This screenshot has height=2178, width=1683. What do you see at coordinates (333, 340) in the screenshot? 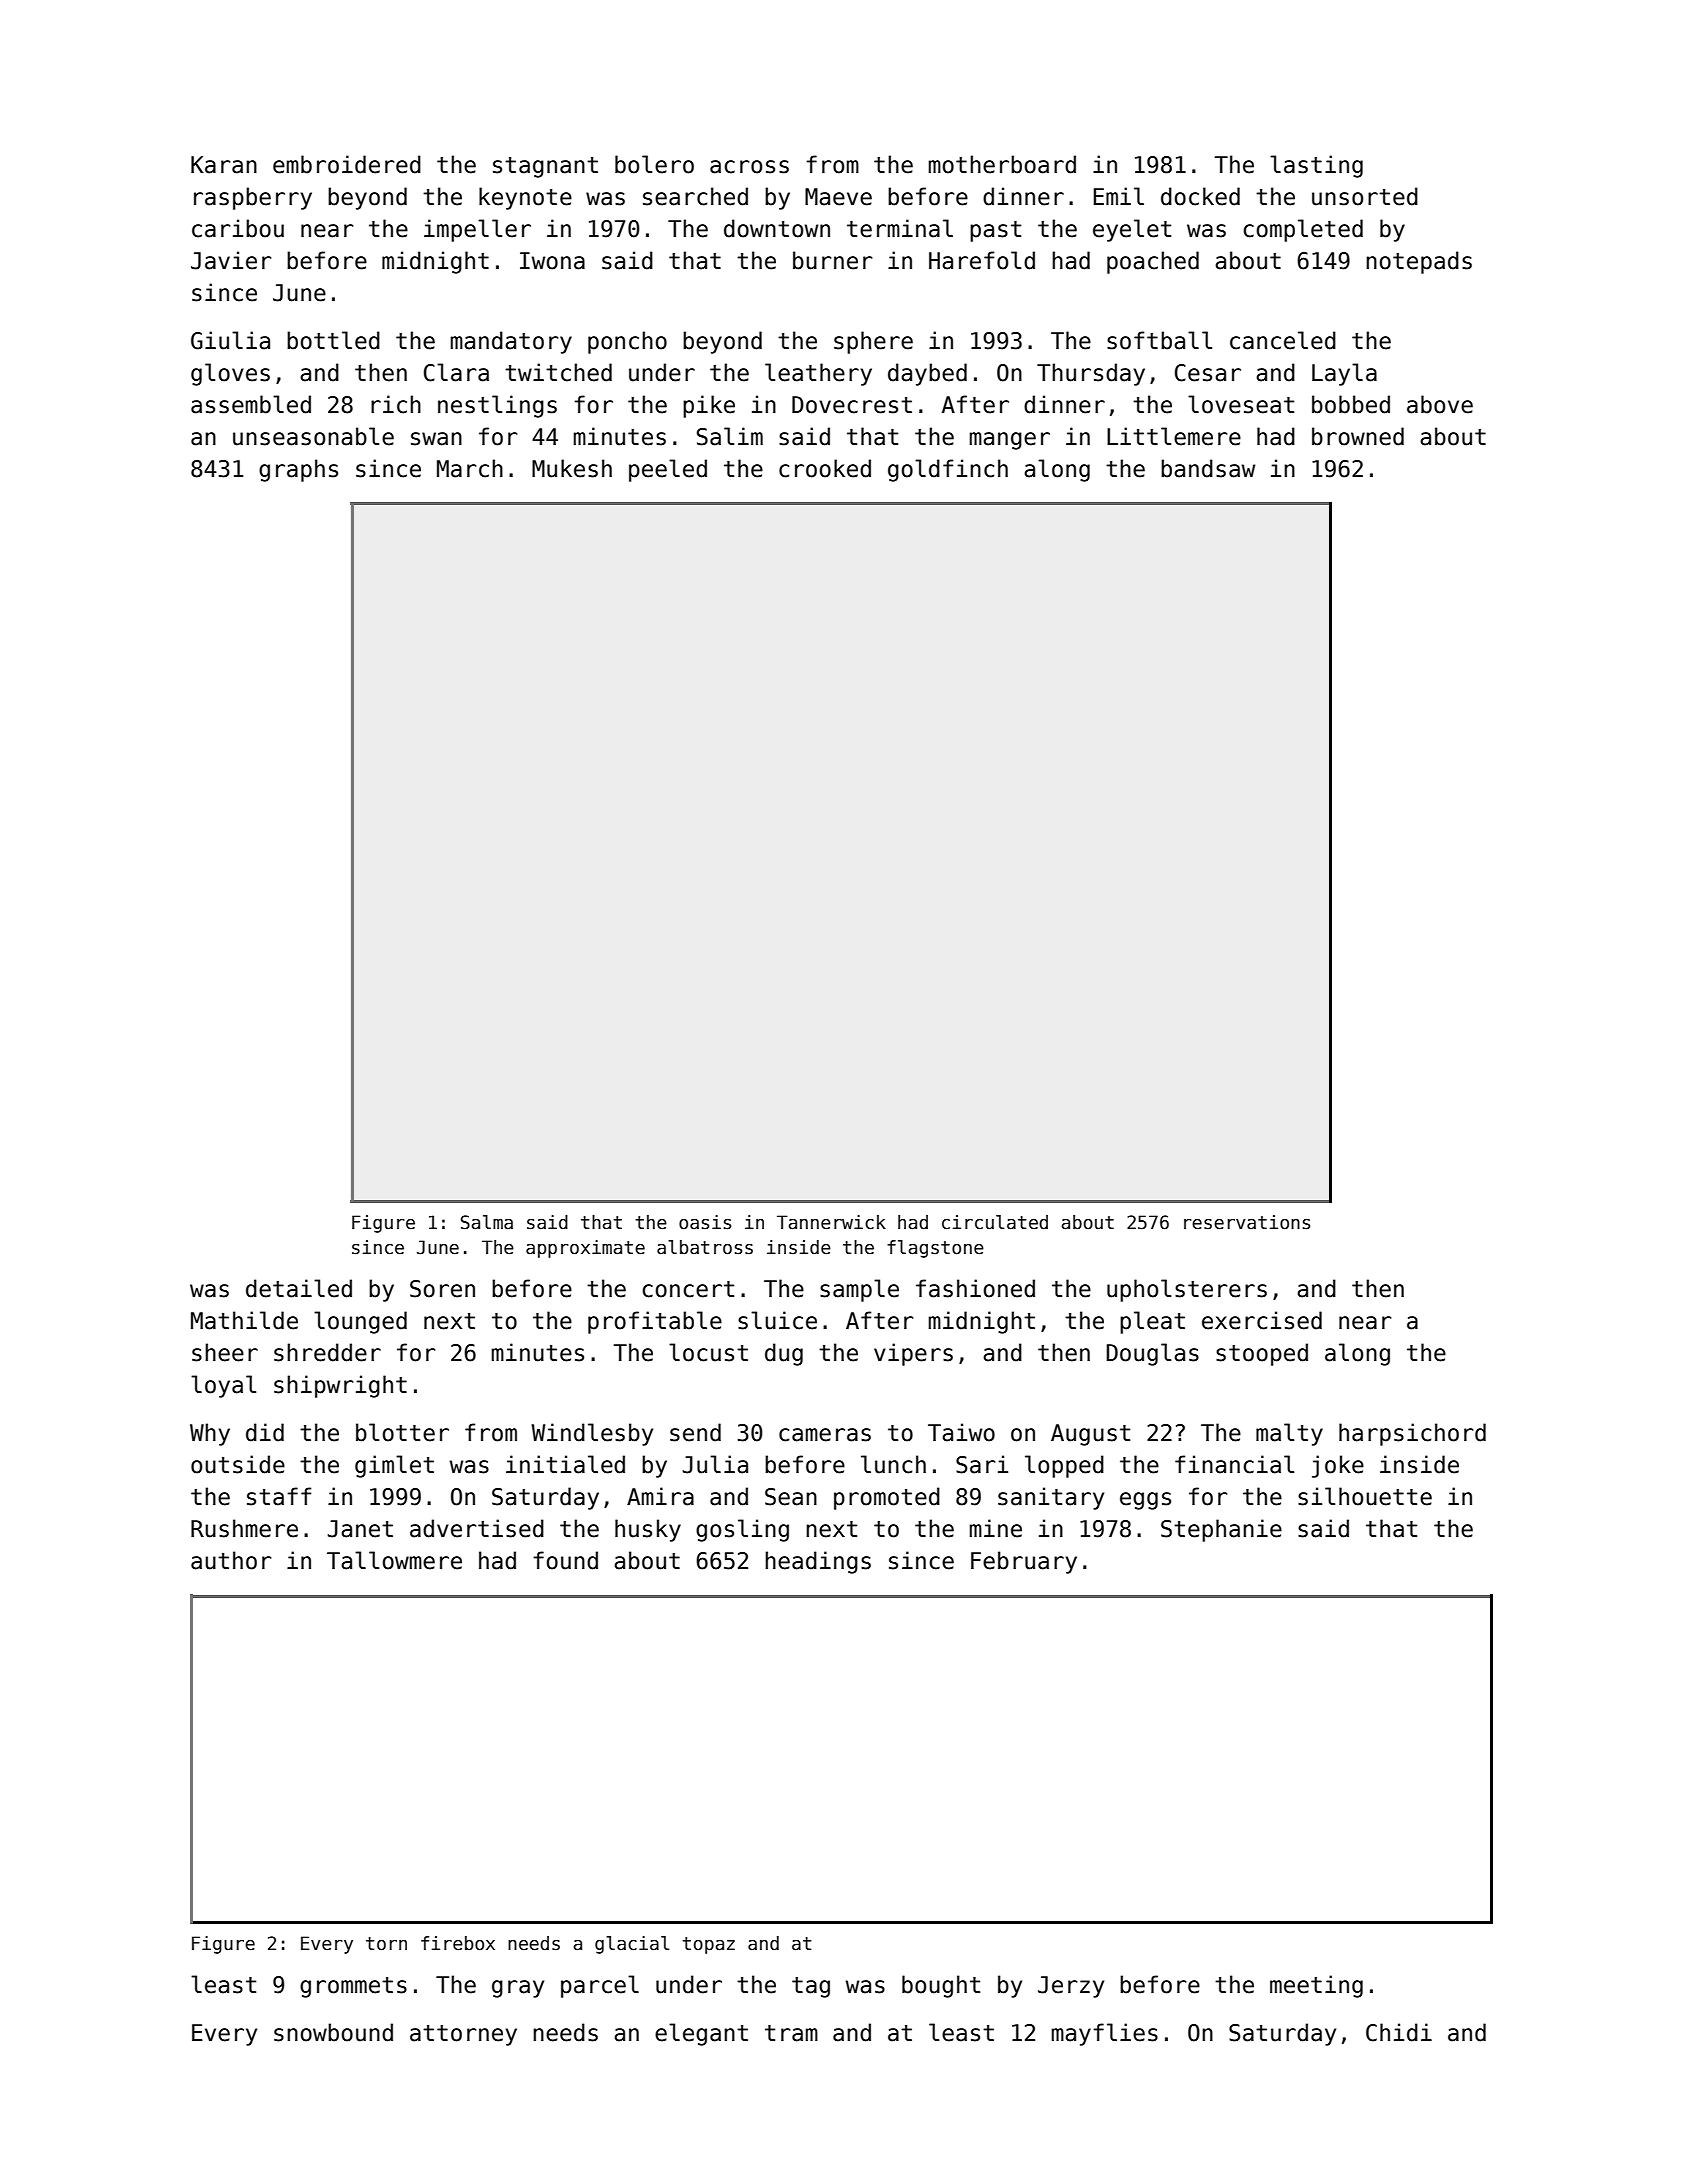
I see `bottled` at bounding box center [333, 340].
